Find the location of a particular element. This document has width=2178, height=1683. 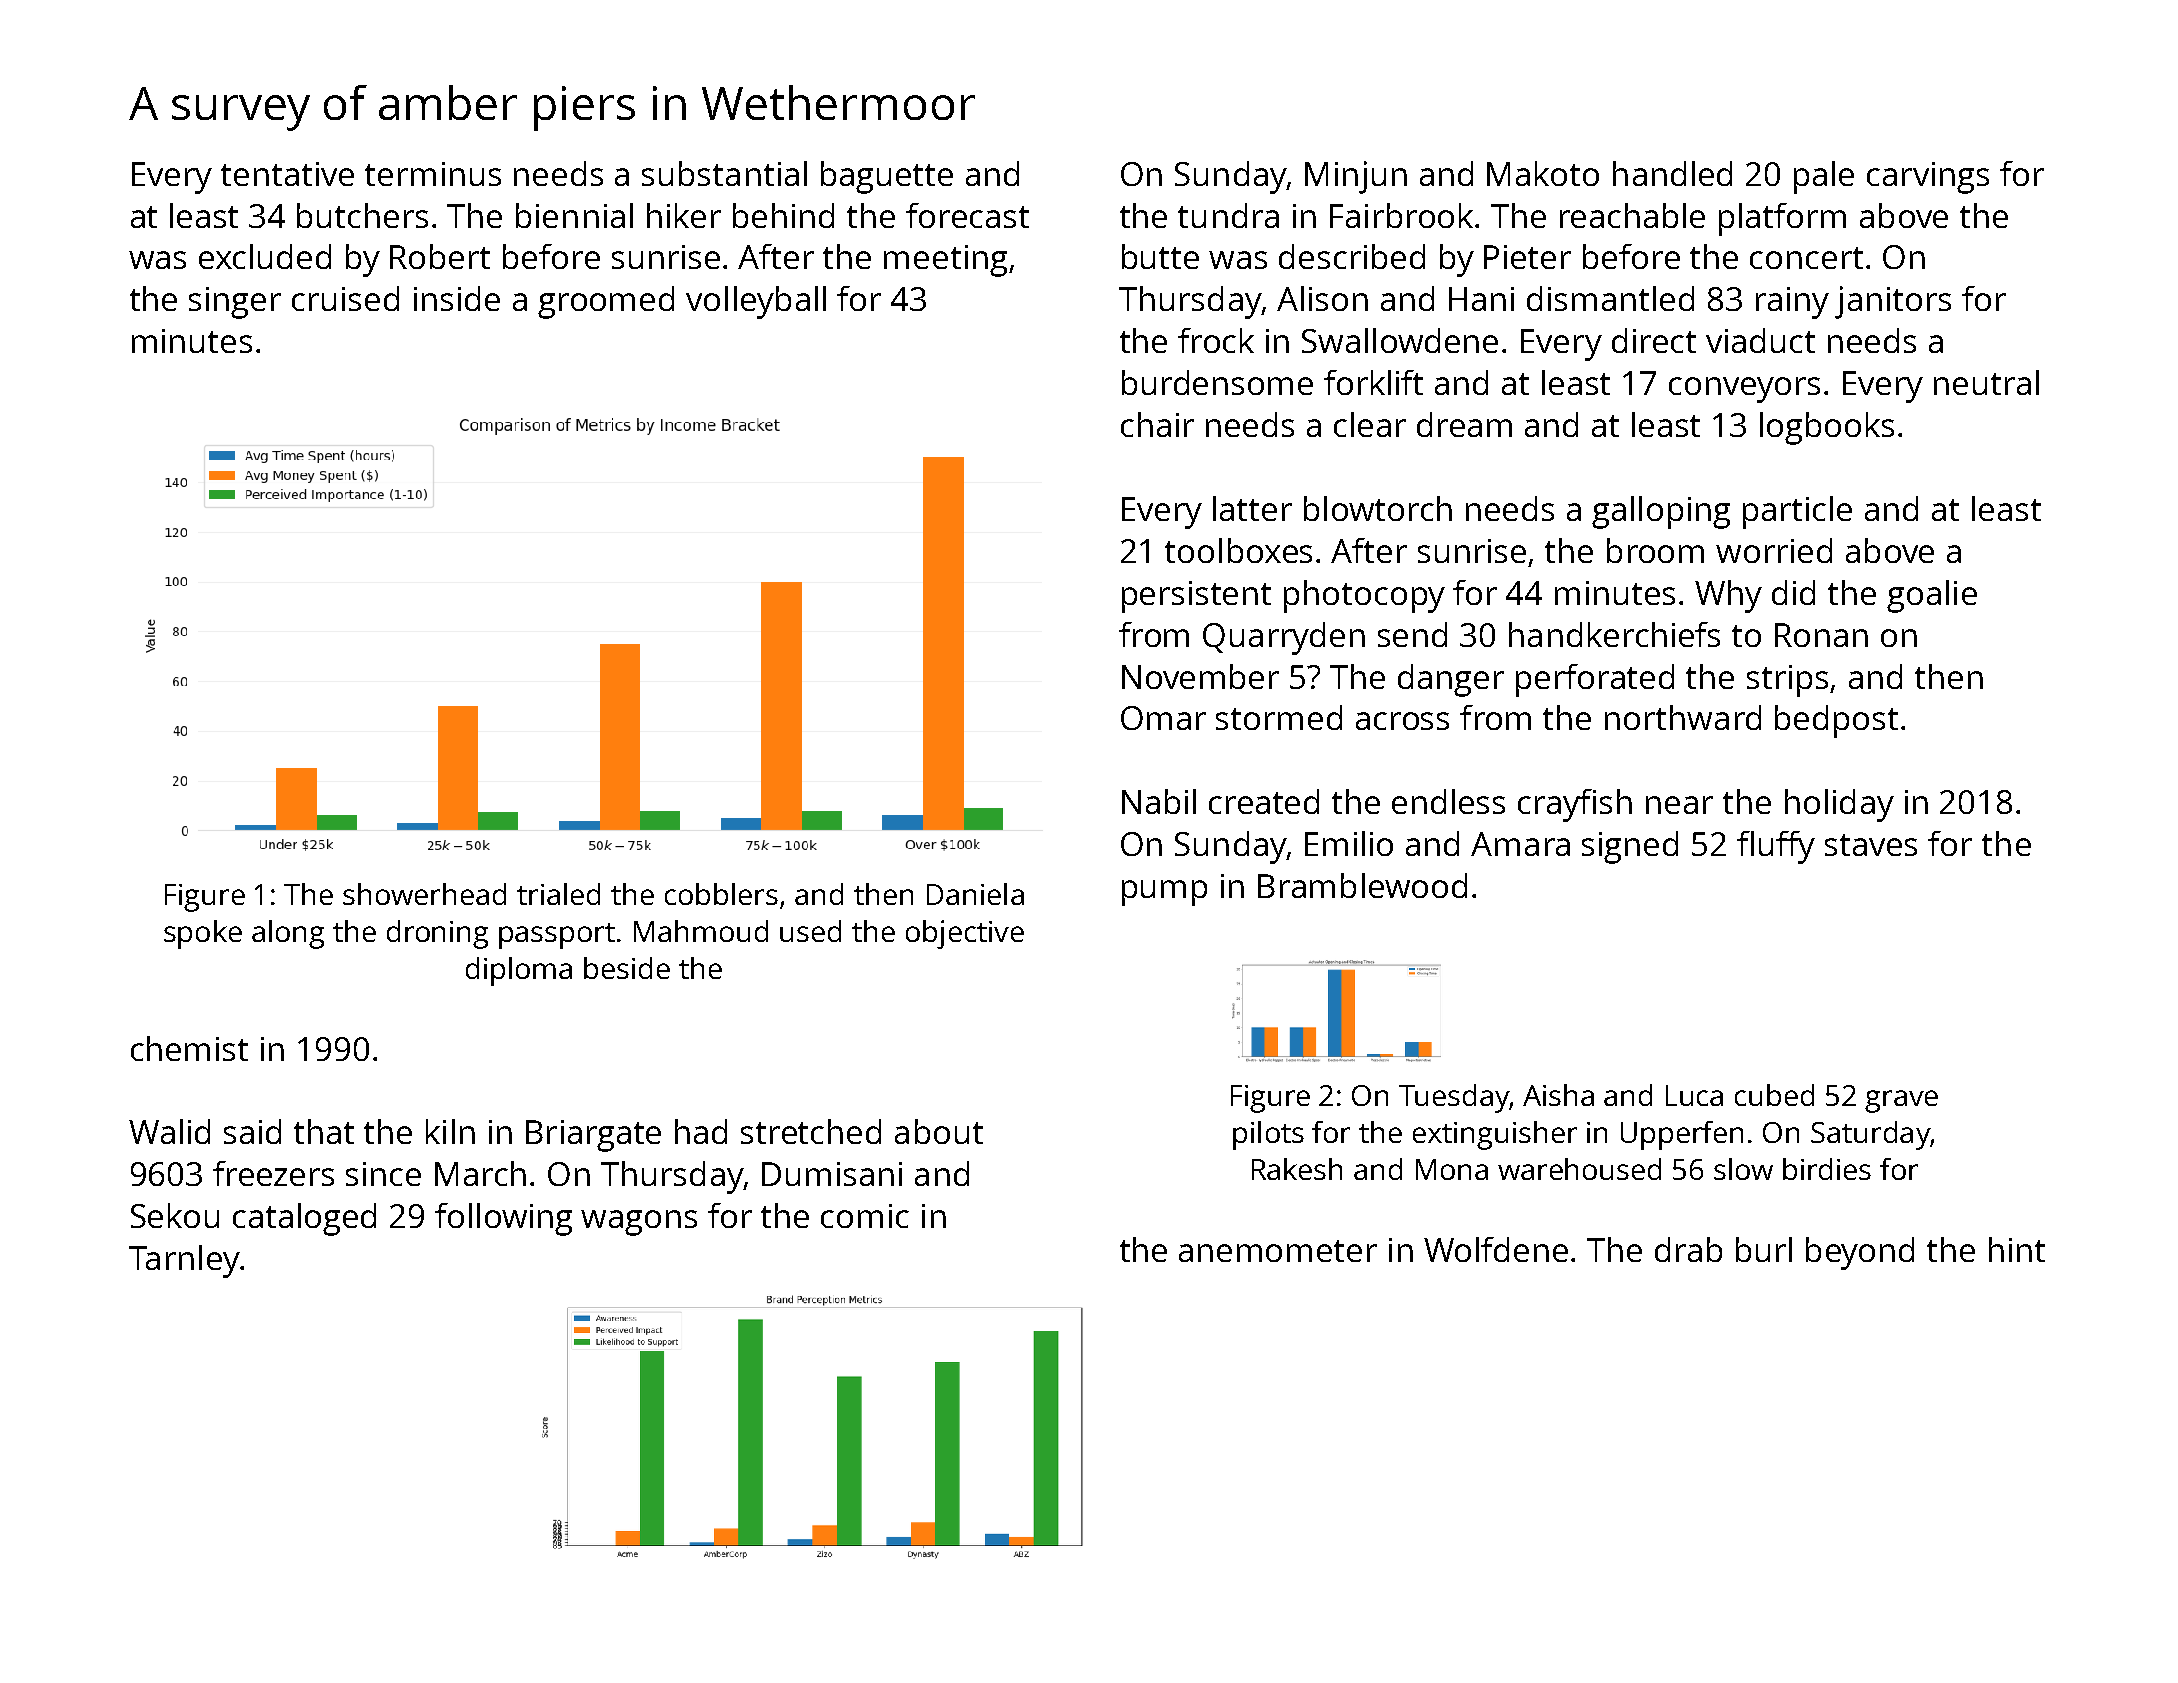

Nabil is located at coordinates (1159, 801).
